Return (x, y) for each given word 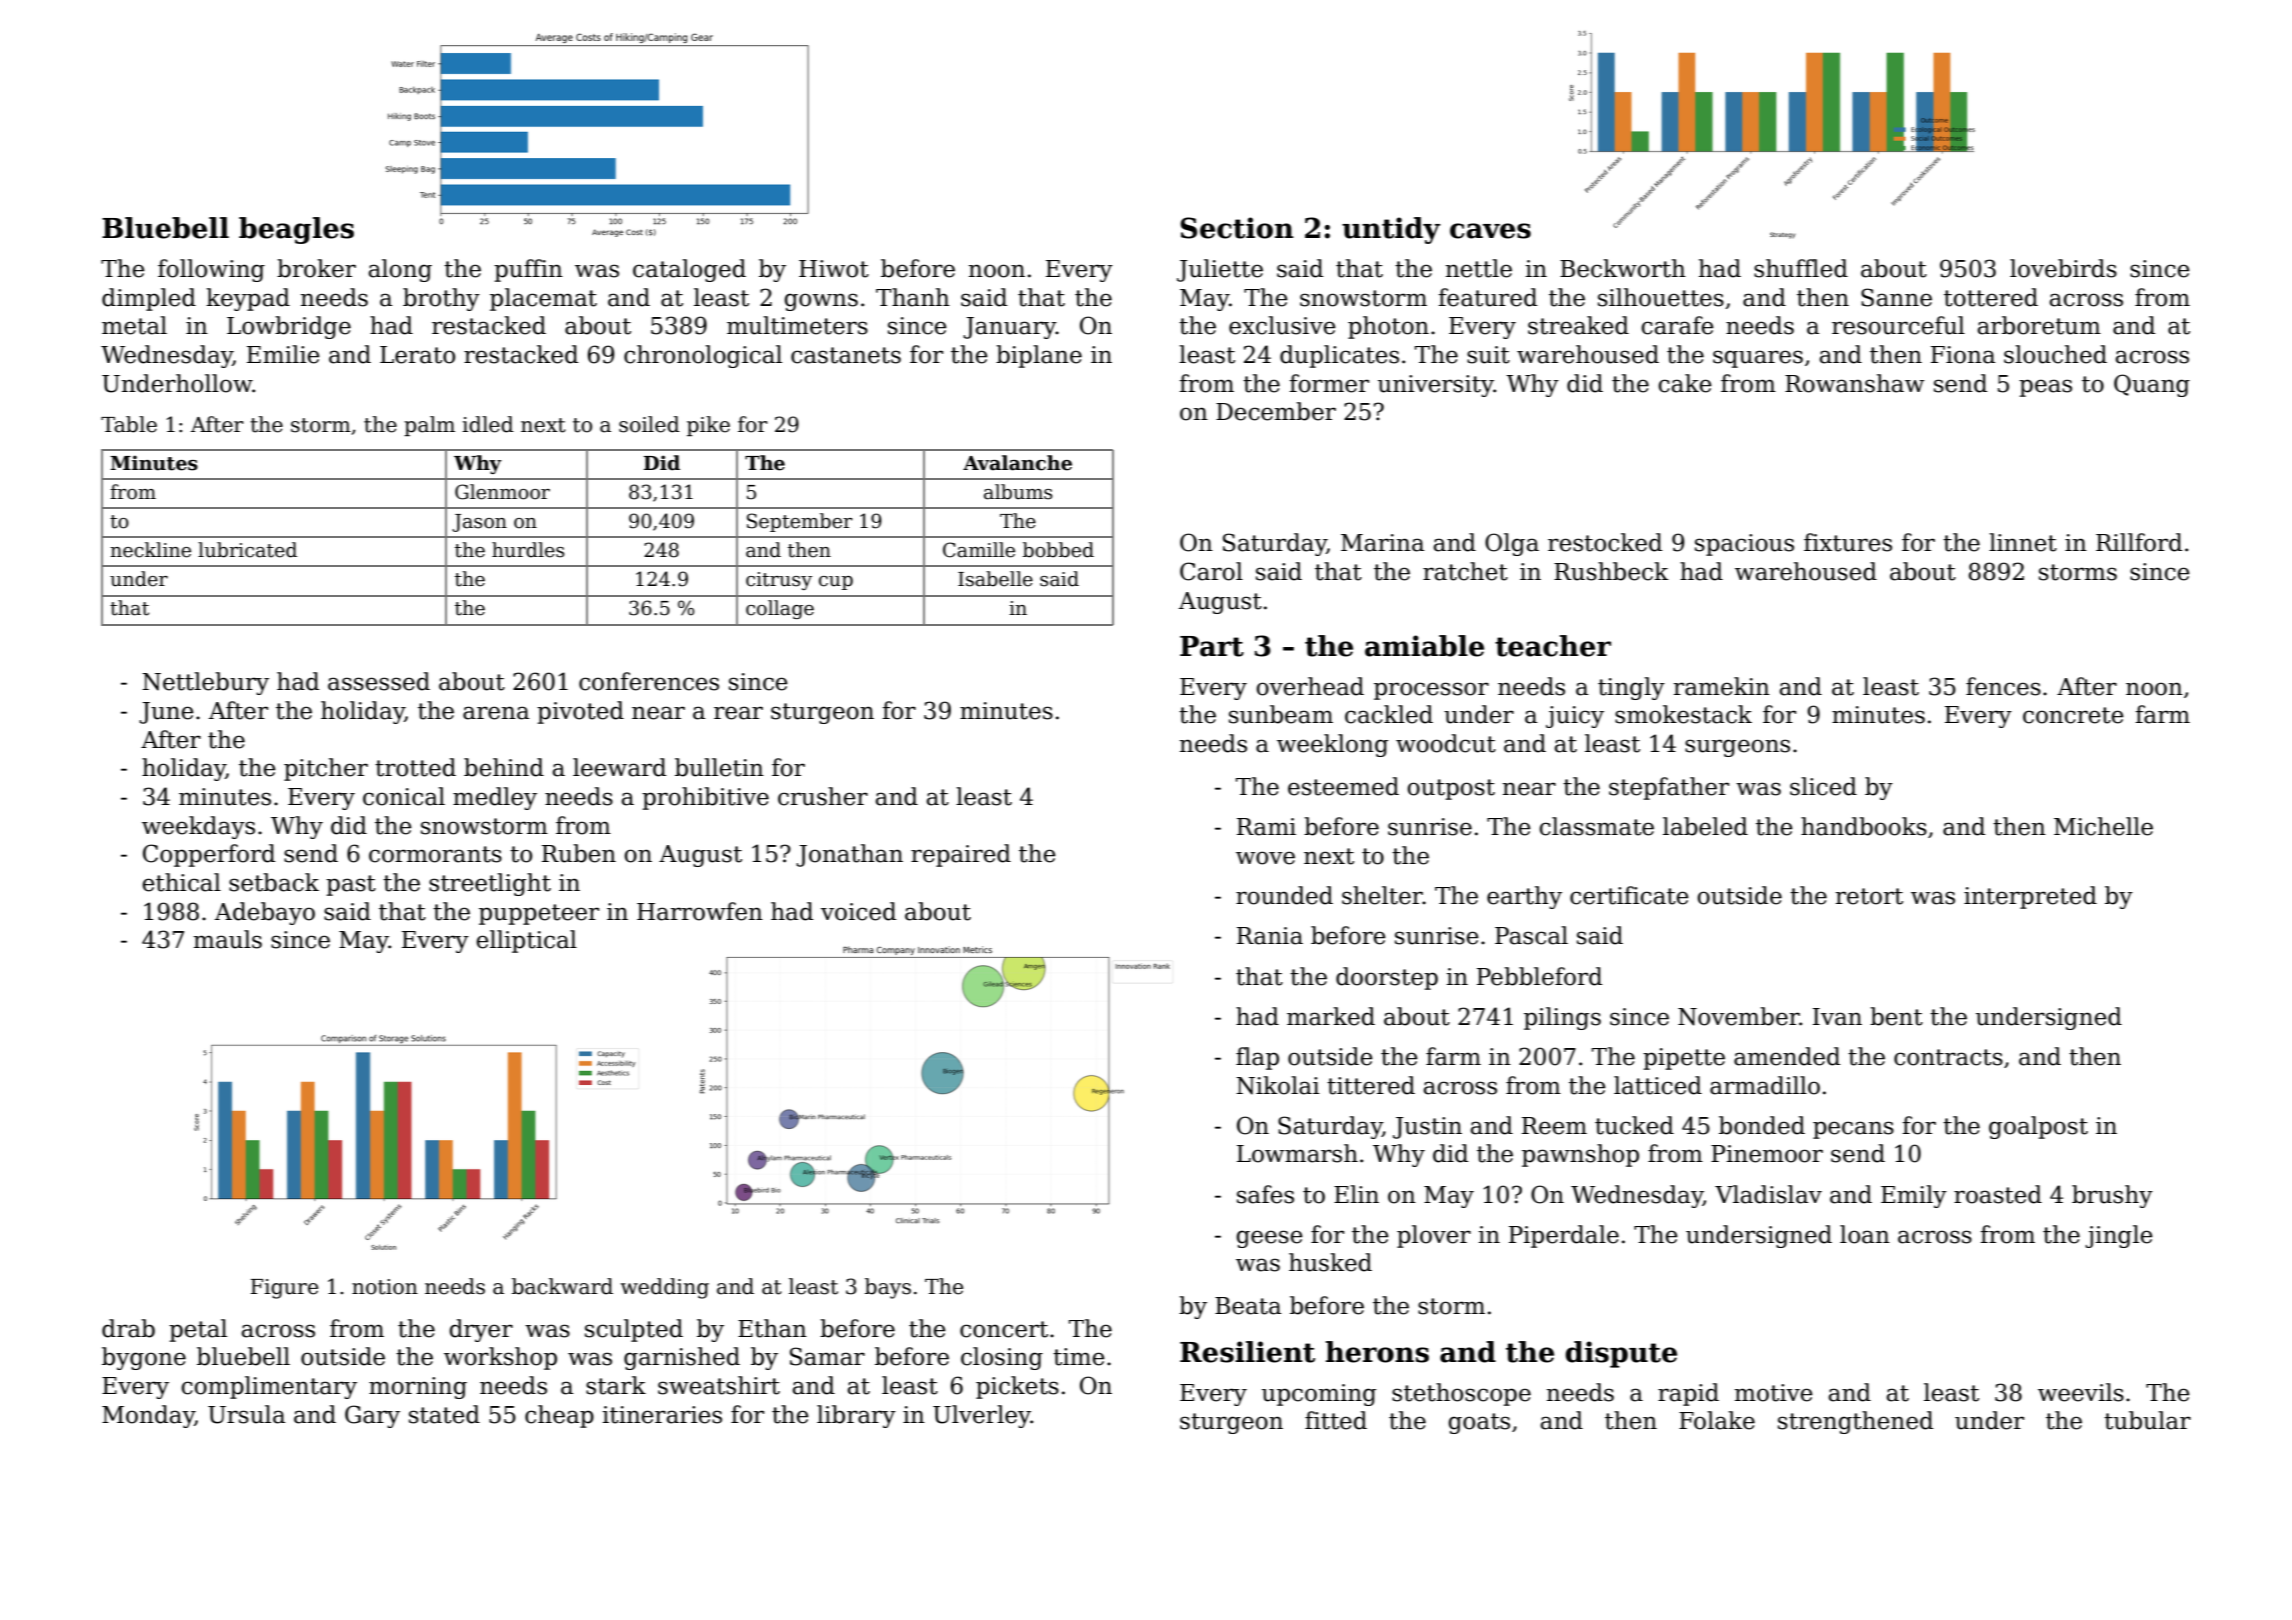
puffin (528, 270)
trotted (415, 767)
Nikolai (1278, 1085)
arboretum (2039, 325)
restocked (1605, 542)
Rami (1266, 827)
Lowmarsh (1297, 1153)
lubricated (247, 550)
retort (1869, 896)
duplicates (1339, 356)
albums (1018, 492)
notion (385, 1287)
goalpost (2038, 1127)
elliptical (526, 941)
